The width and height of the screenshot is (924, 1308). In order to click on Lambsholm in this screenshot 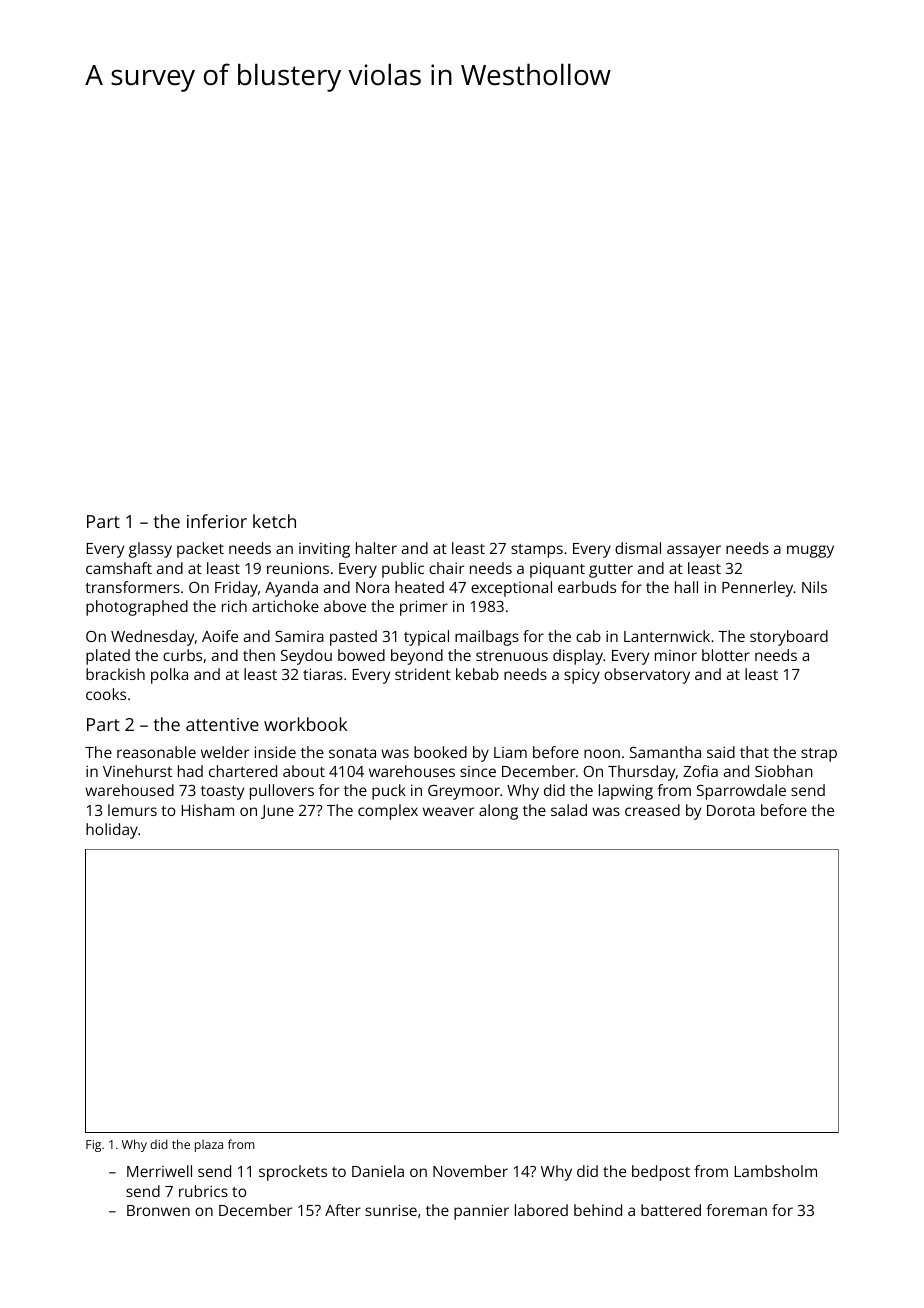, I will do `click(776, 1171)`.
